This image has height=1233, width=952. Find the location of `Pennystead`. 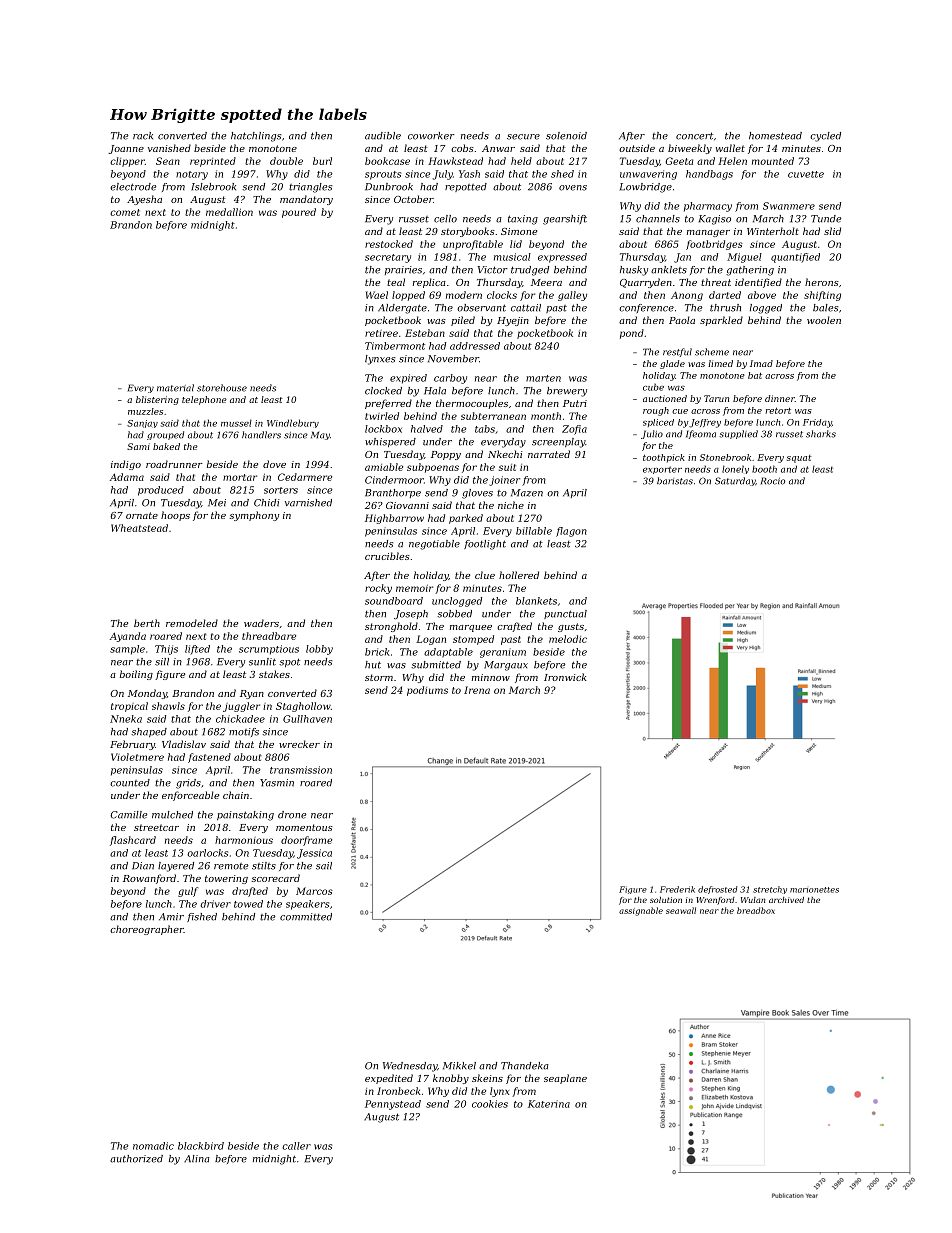

Pennystead is located at coordinates (393, 1105).
